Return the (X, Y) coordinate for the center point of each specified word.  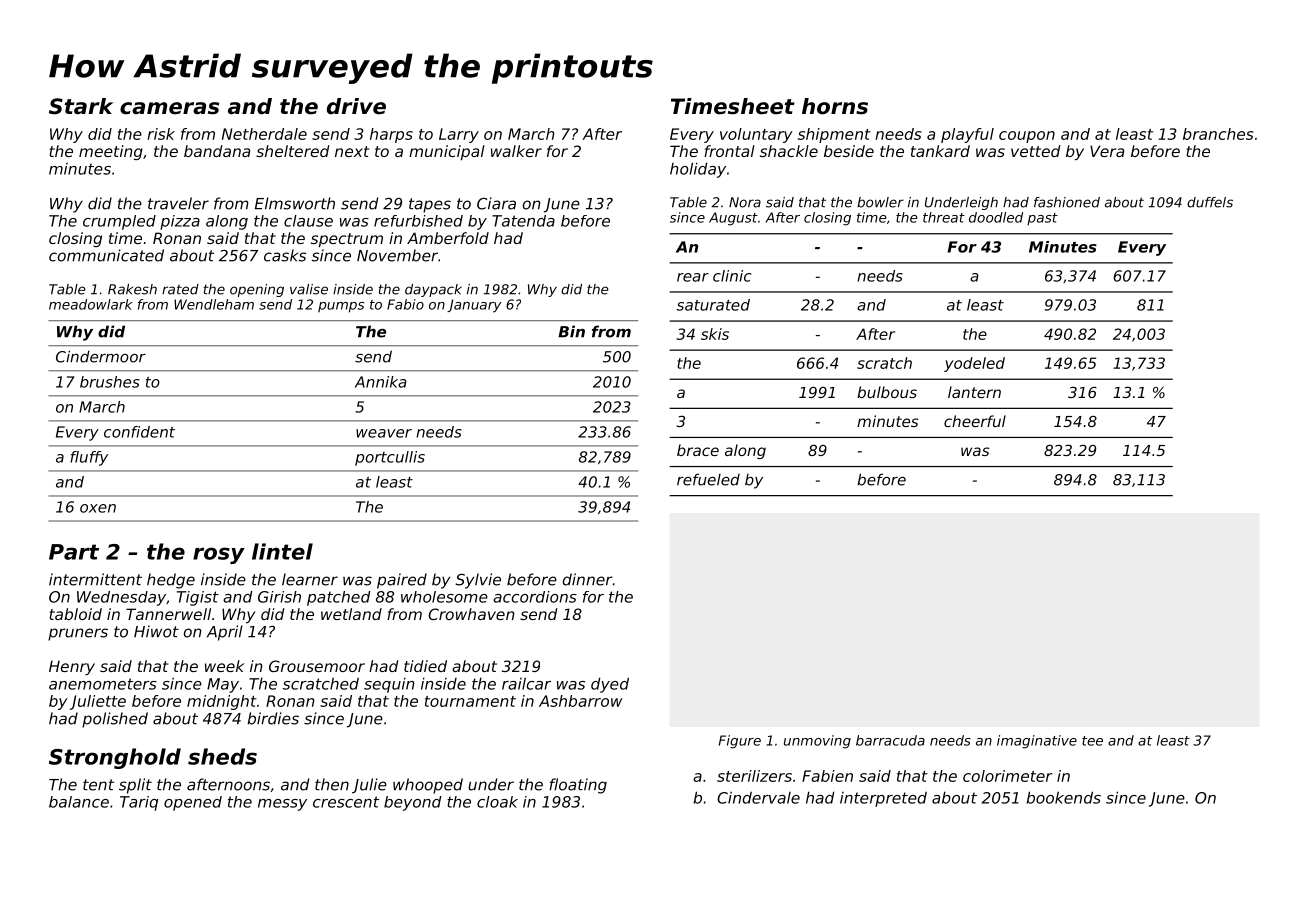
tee (1092, 741)
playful (967, 135)
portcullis (390, 458)
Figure (740, 742)
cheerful (975, 421)
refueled (708, 479)
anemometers (103, 684)
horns (835, 106)
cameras (169, 108)
